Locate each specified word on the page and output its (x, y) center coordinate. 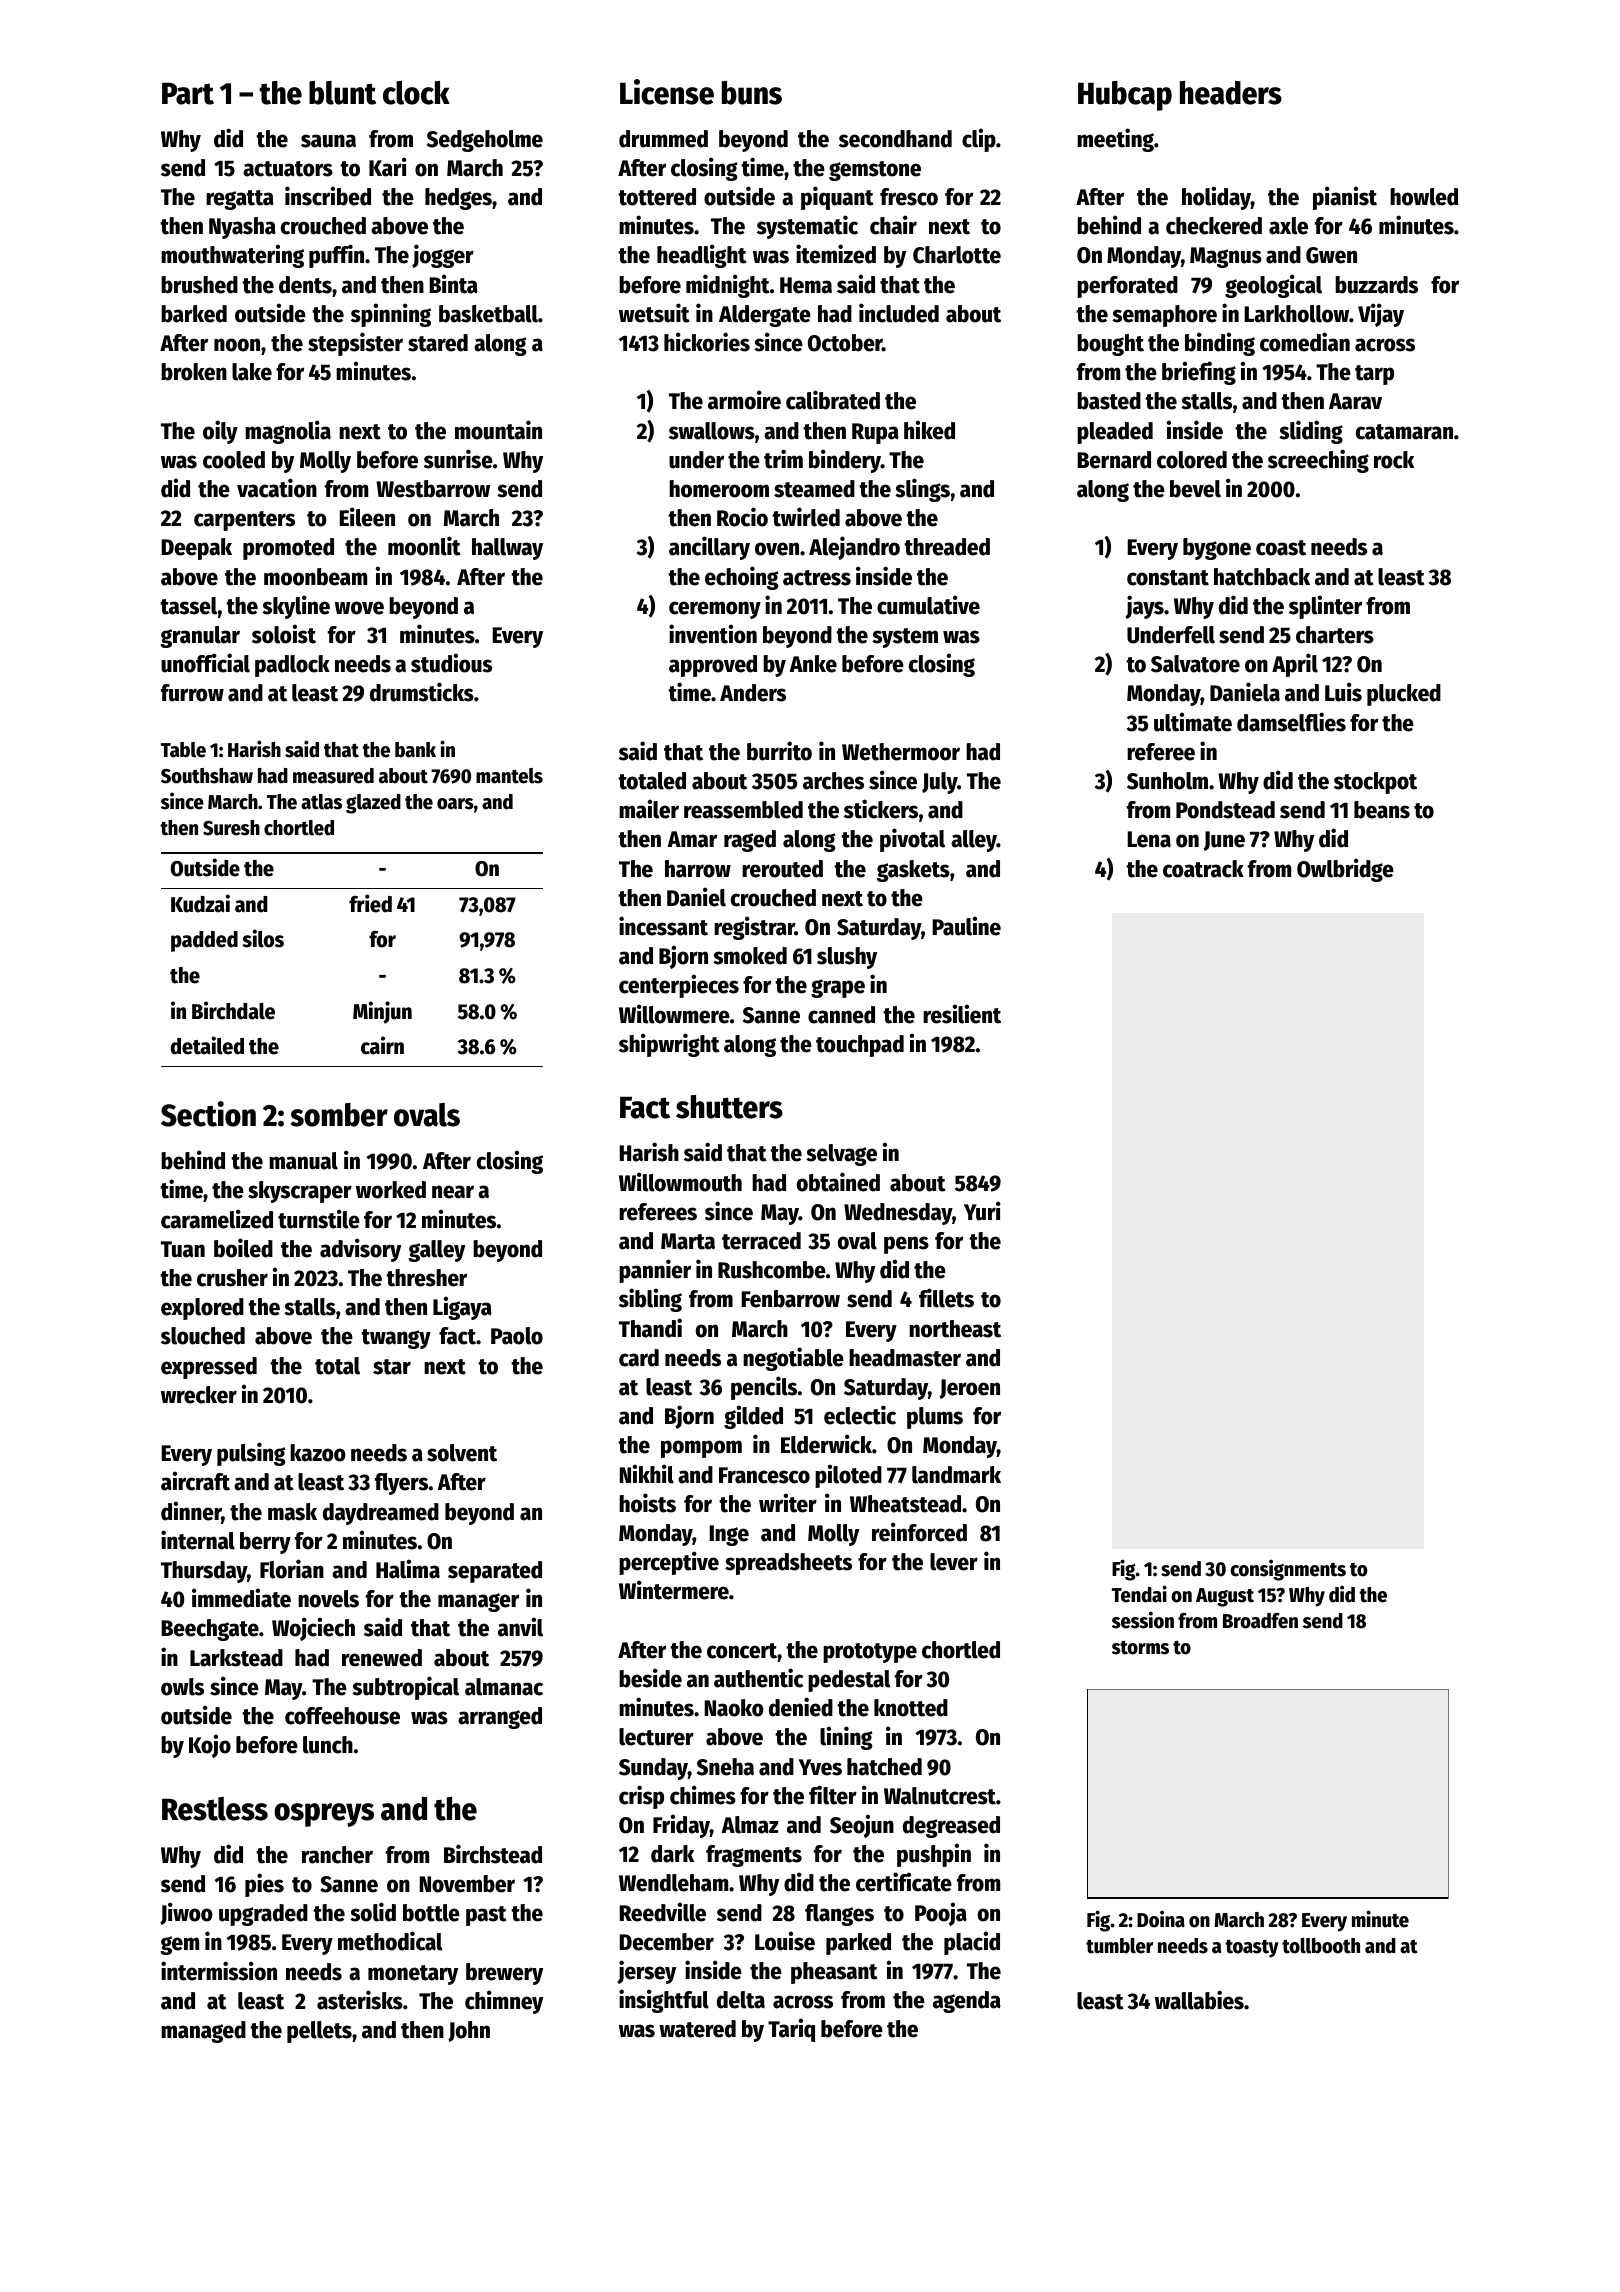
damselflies (1291, 722)
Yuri (982, 1211)
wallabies (1199, 2000)
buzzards (1376, 285)
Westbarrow (433, 489)
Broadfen (1260, 1621)
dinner (191, 1512)
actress (817, 578)
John (469, 2031)
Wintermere (674, 1590)
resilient (962, 1014)
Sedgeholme (485, 141)
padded (204, 941)
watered (697, 2029)
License (667, 92)
